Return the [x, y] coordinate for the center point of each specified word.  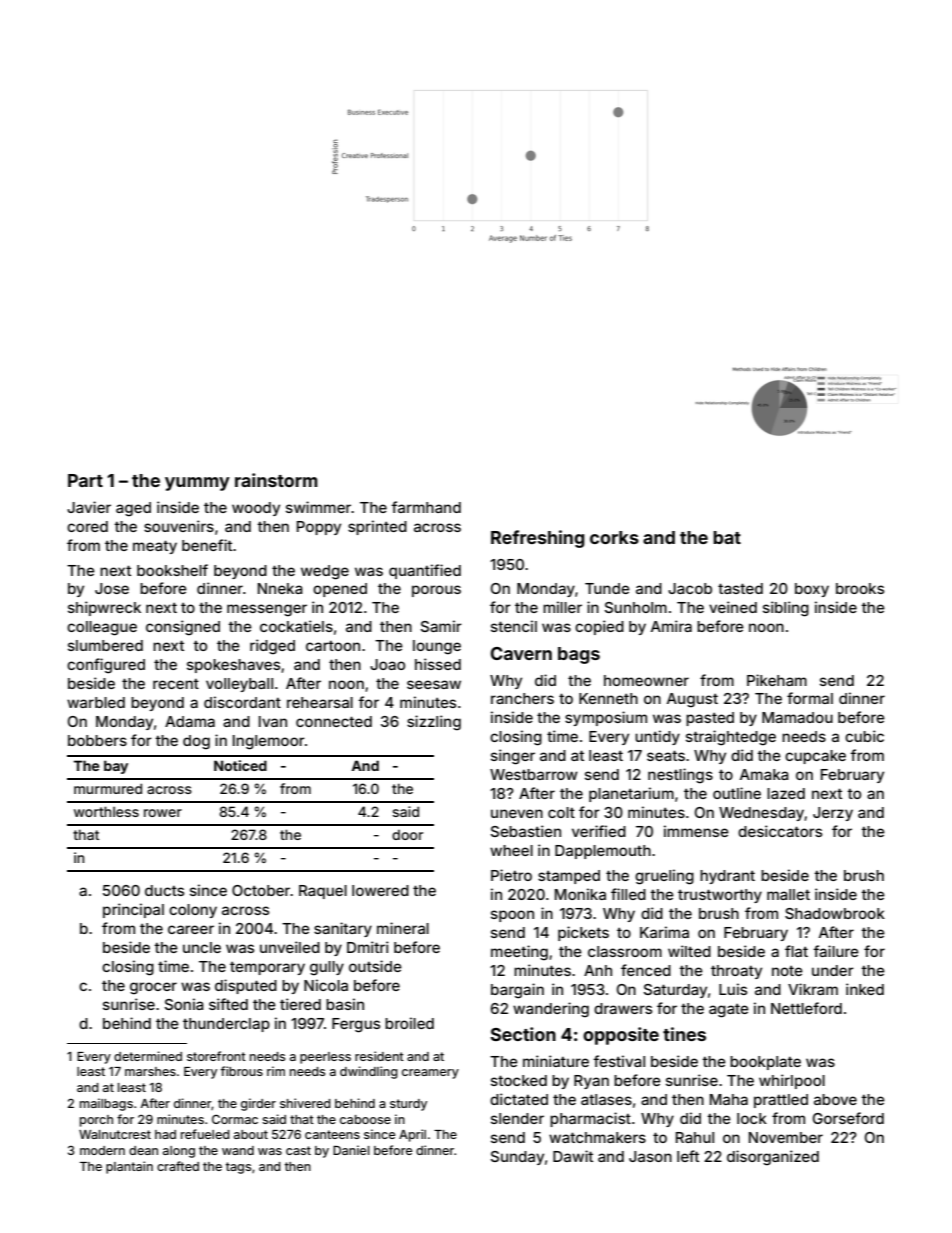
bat [727, 537]
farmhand [426, 507]
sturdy [408, 1105]
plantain [129, 1167]
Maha [729, 1099]
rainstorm [276, 480]
